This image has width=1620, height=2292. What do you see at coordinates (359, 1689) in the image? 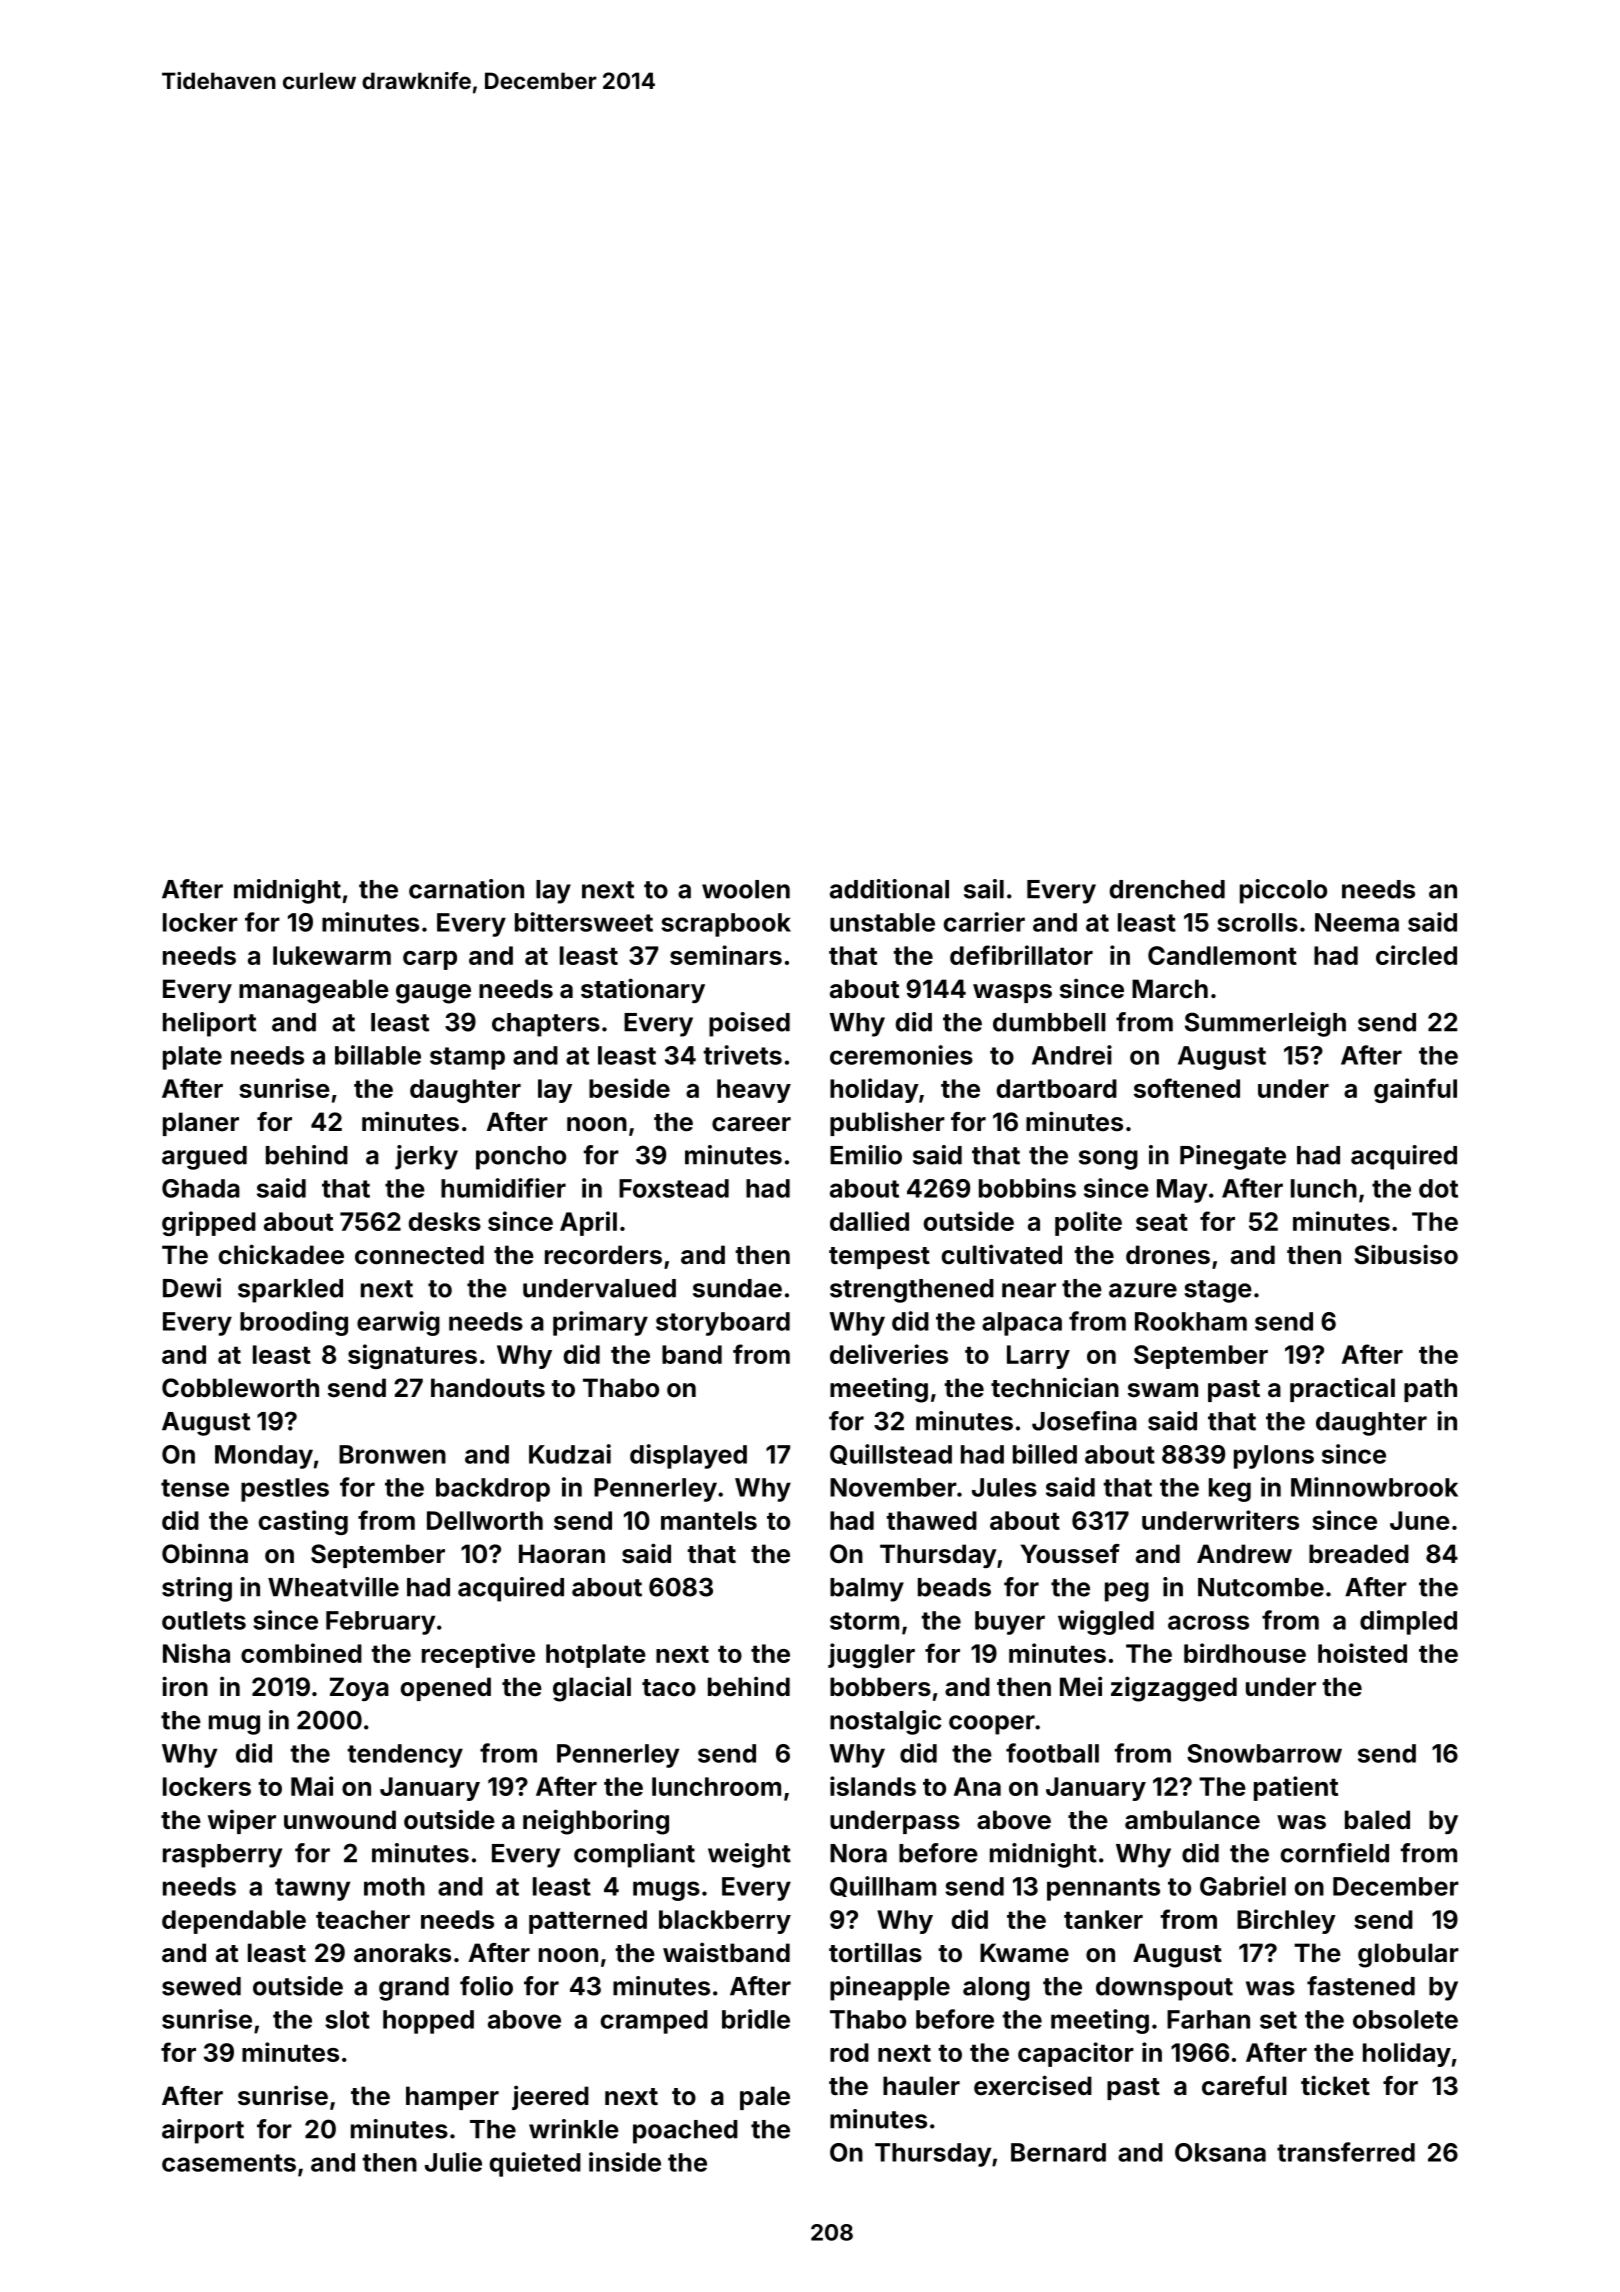
I see `Zoya` at bounding box center [359, 1689].
